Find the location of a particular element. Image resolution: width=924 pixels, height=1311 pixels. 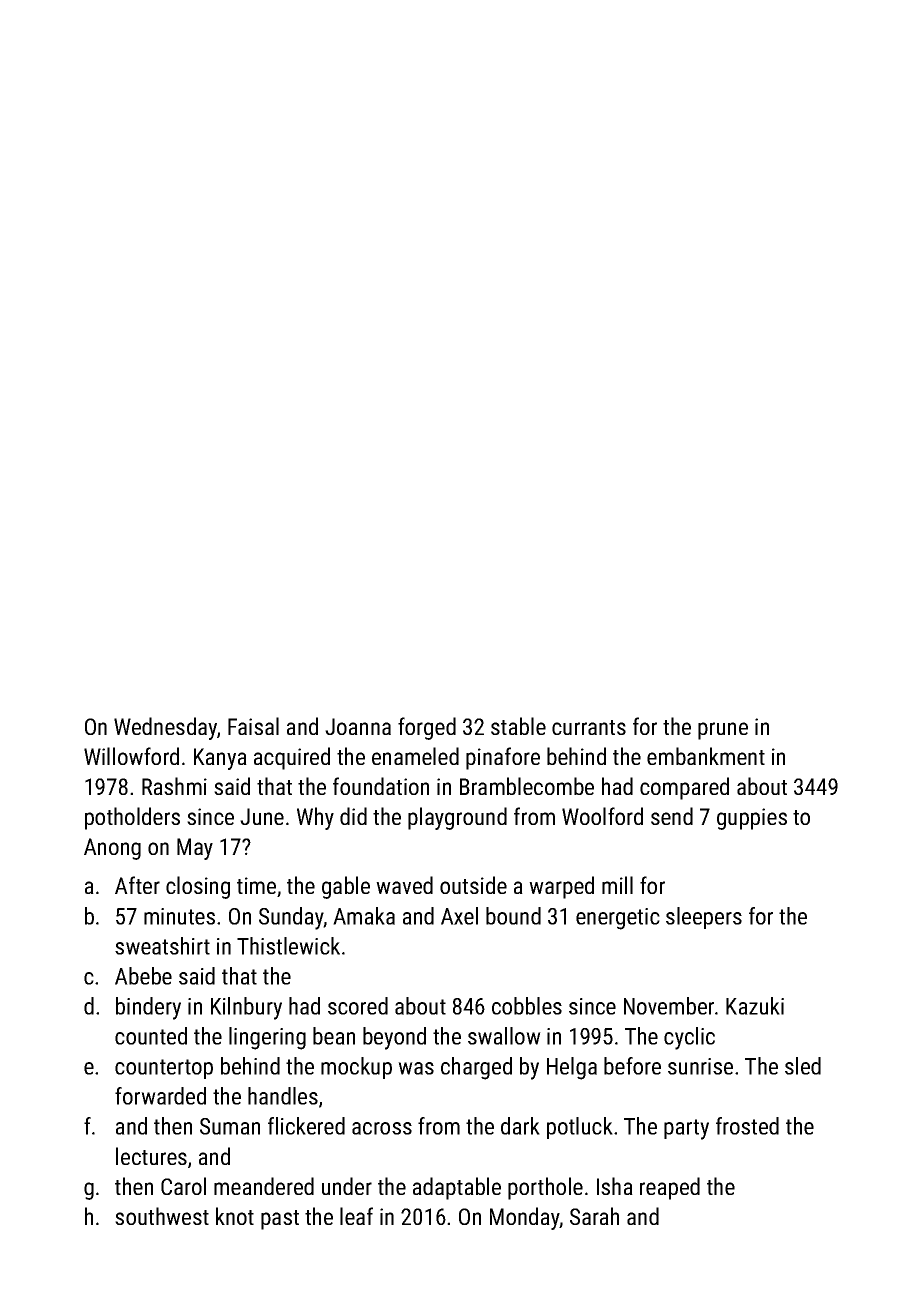

June is located at coordinates (262, 816).
